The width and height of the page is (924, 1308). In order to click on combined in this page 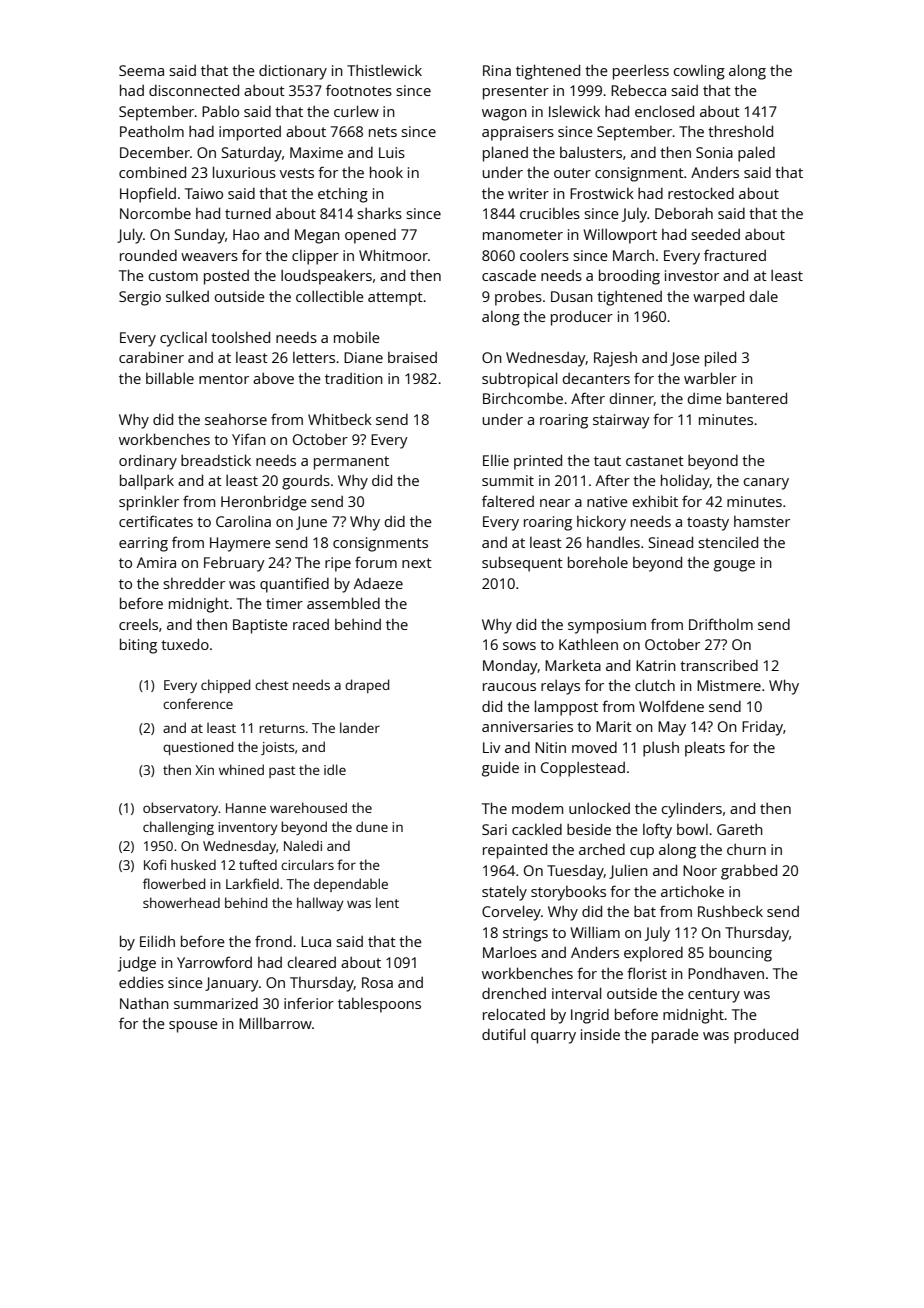, I will do `click(152, 172)`.
